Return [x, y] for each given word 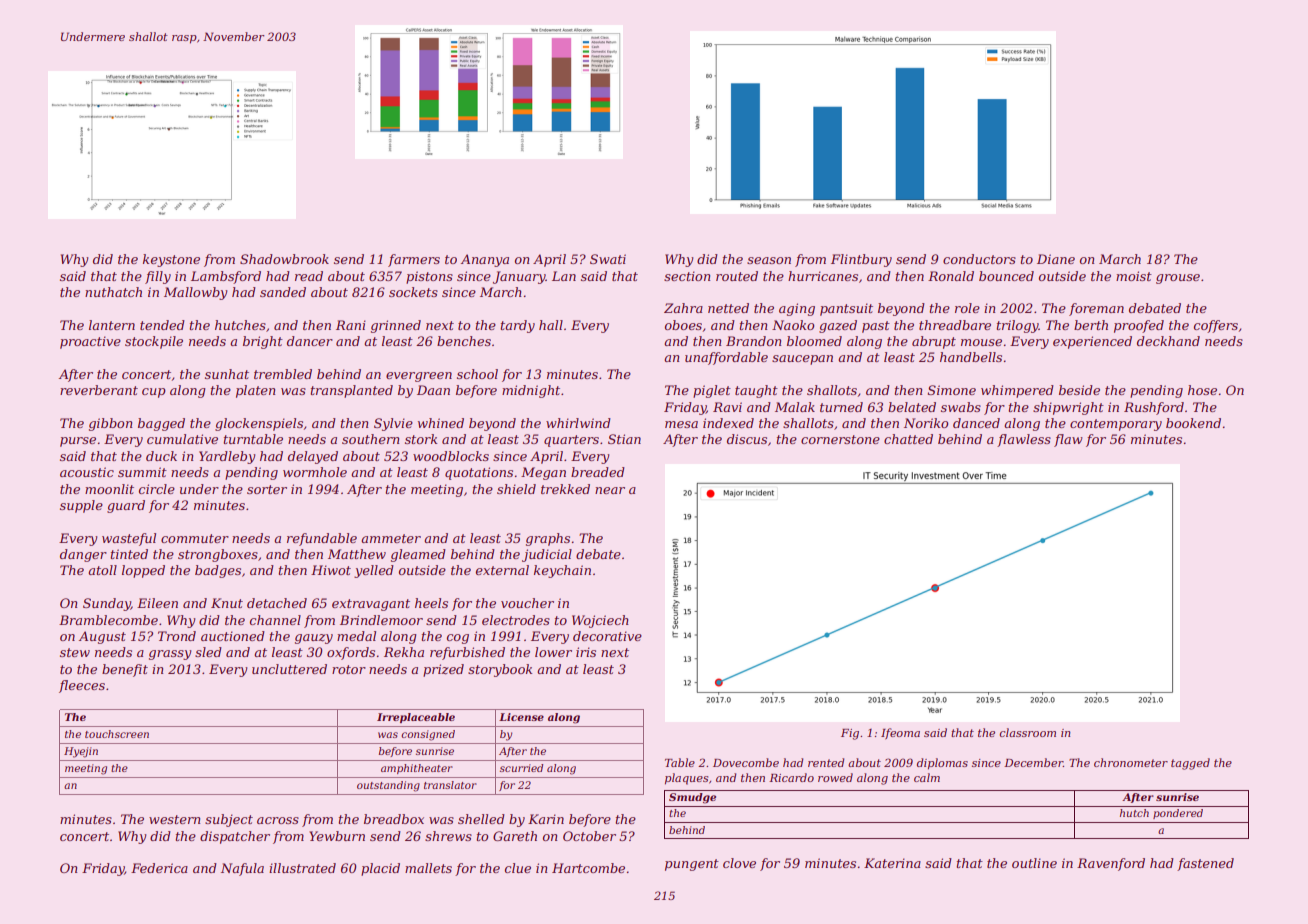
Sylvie [393, 424]
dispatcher [235, 837]
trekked [565, 489]
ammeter [391, 538]
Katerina [892, 863]
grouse [1178, 279]
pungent [692, 865]
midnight [531, 391]
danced [976, 423]
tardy [517, 326]
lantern [112, 325]
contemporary [1116, 425]
